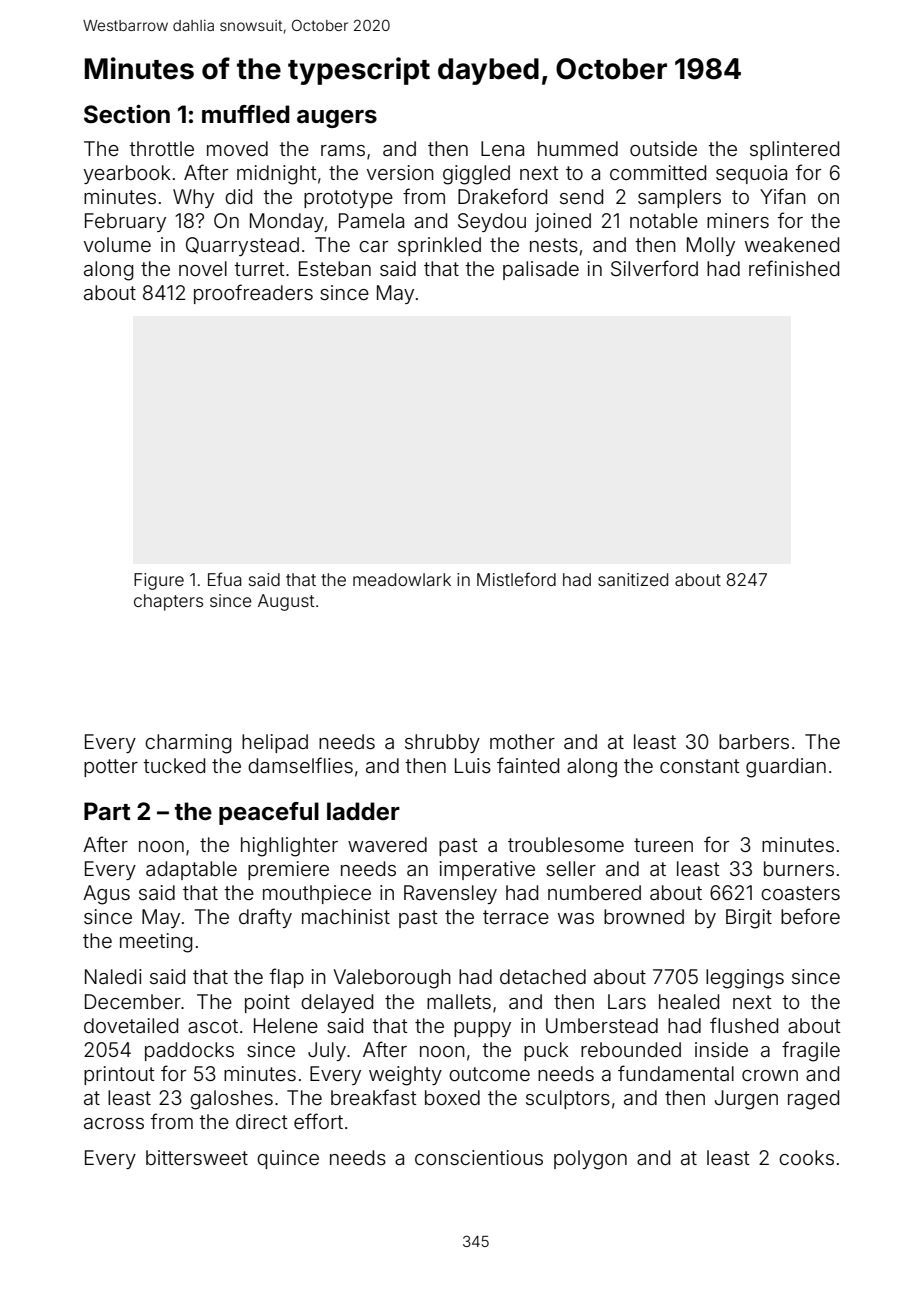 The height and width of the screenshot is (1308, 924). I want to click on imperative, so click(487, 870).
